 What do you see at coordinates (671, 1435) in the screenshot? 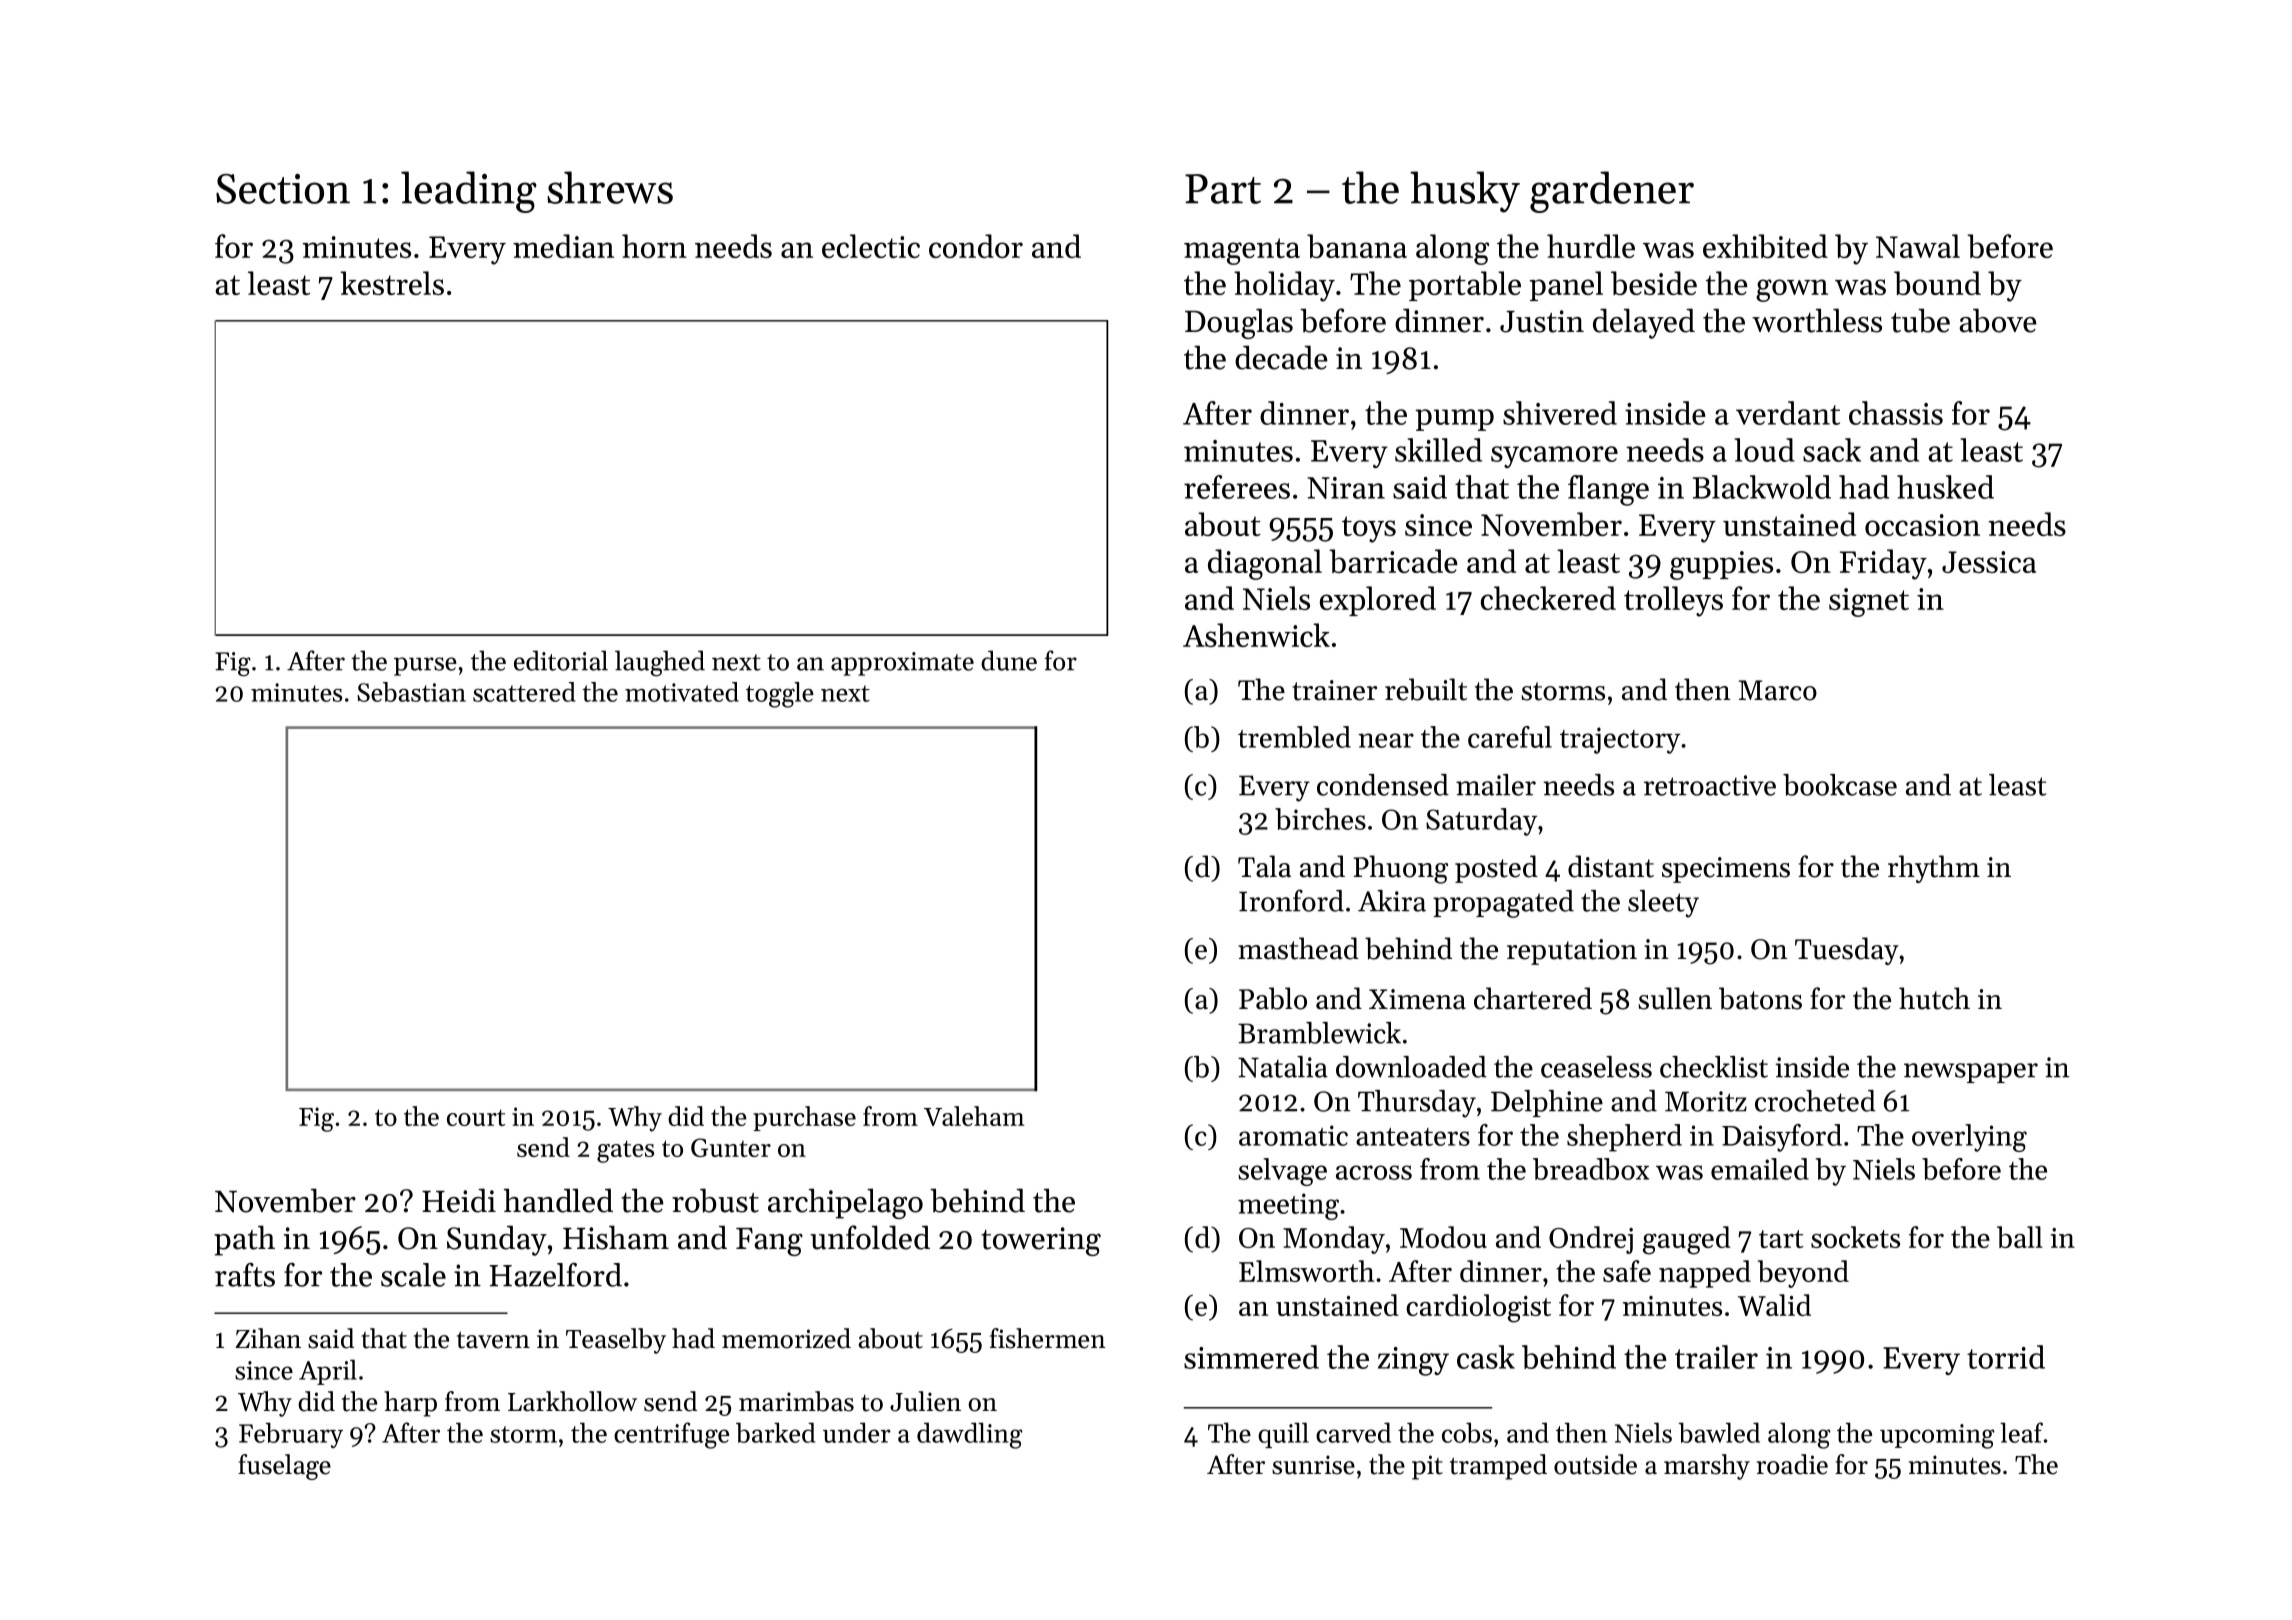
I see `centrifuge` at bounding box center [671, 1435].
